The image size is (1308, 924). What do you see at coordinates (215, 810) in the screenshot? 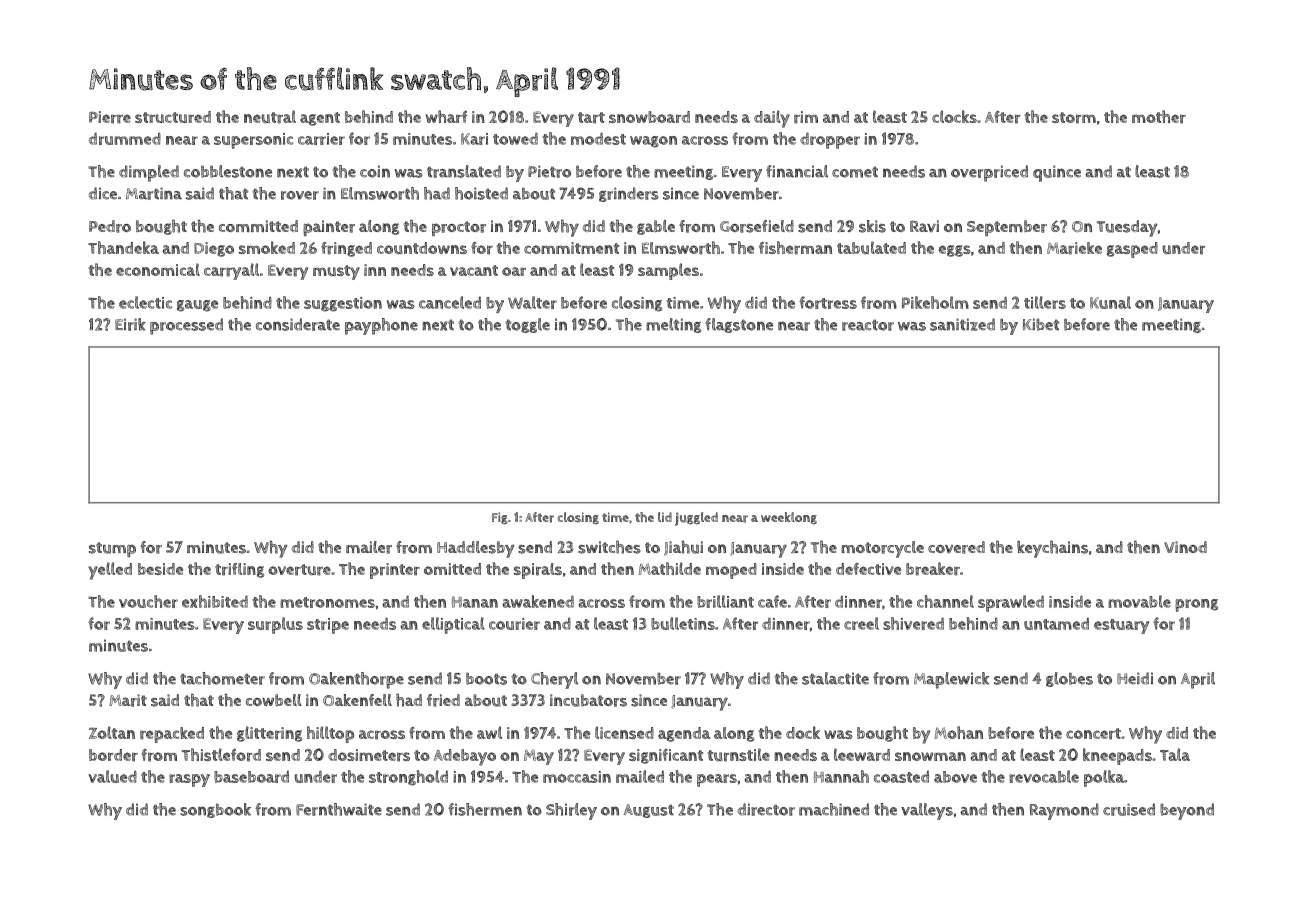
I see `songbook` at bounding box center [215, 810].
